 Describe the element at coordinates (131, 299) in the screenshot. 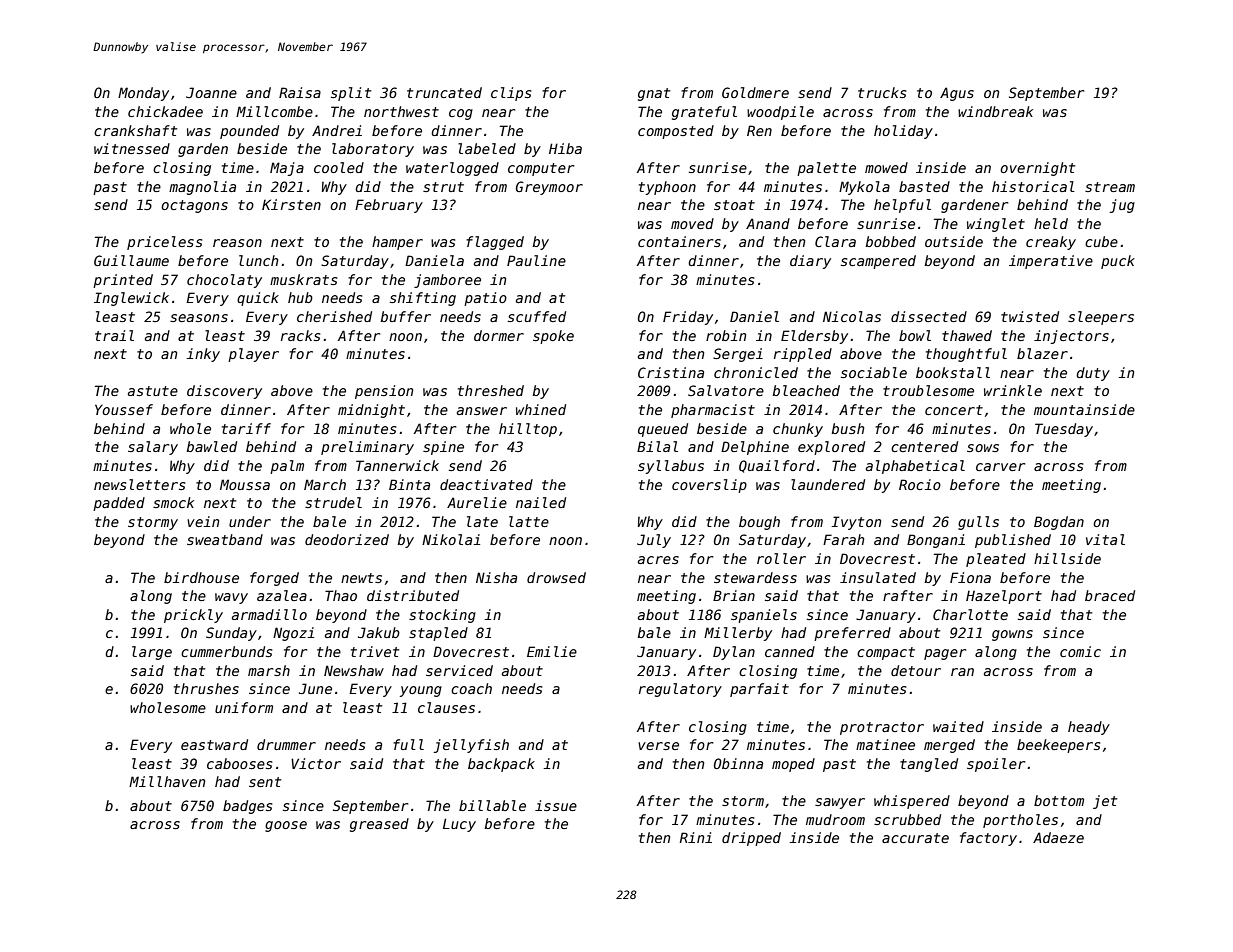

I see `Inglewick` at that location.
